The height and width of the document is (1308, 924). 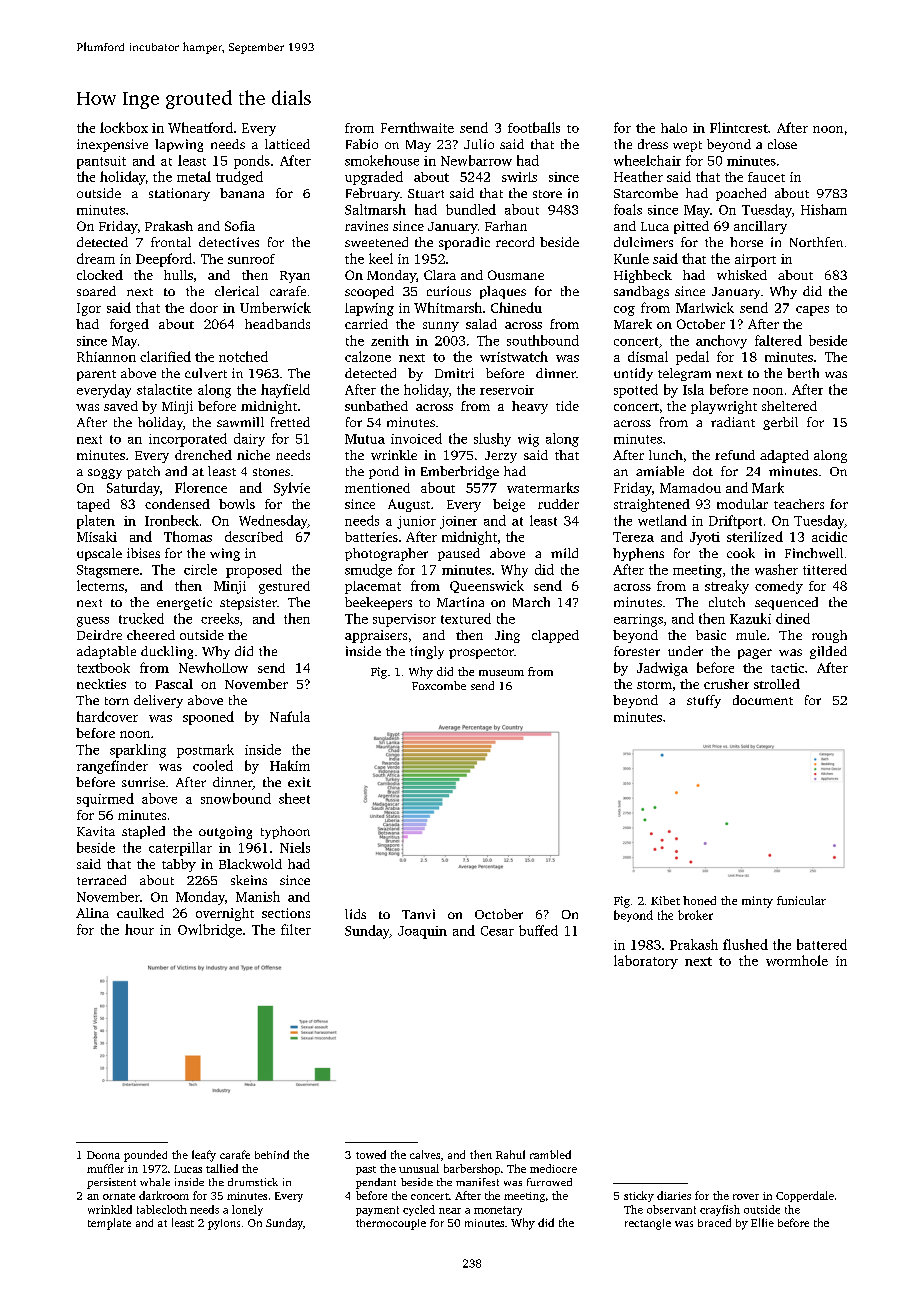 What do you see at coordinates (200, 127) in the document?
I see `Wheatford` at bounding box center [200, 127].
